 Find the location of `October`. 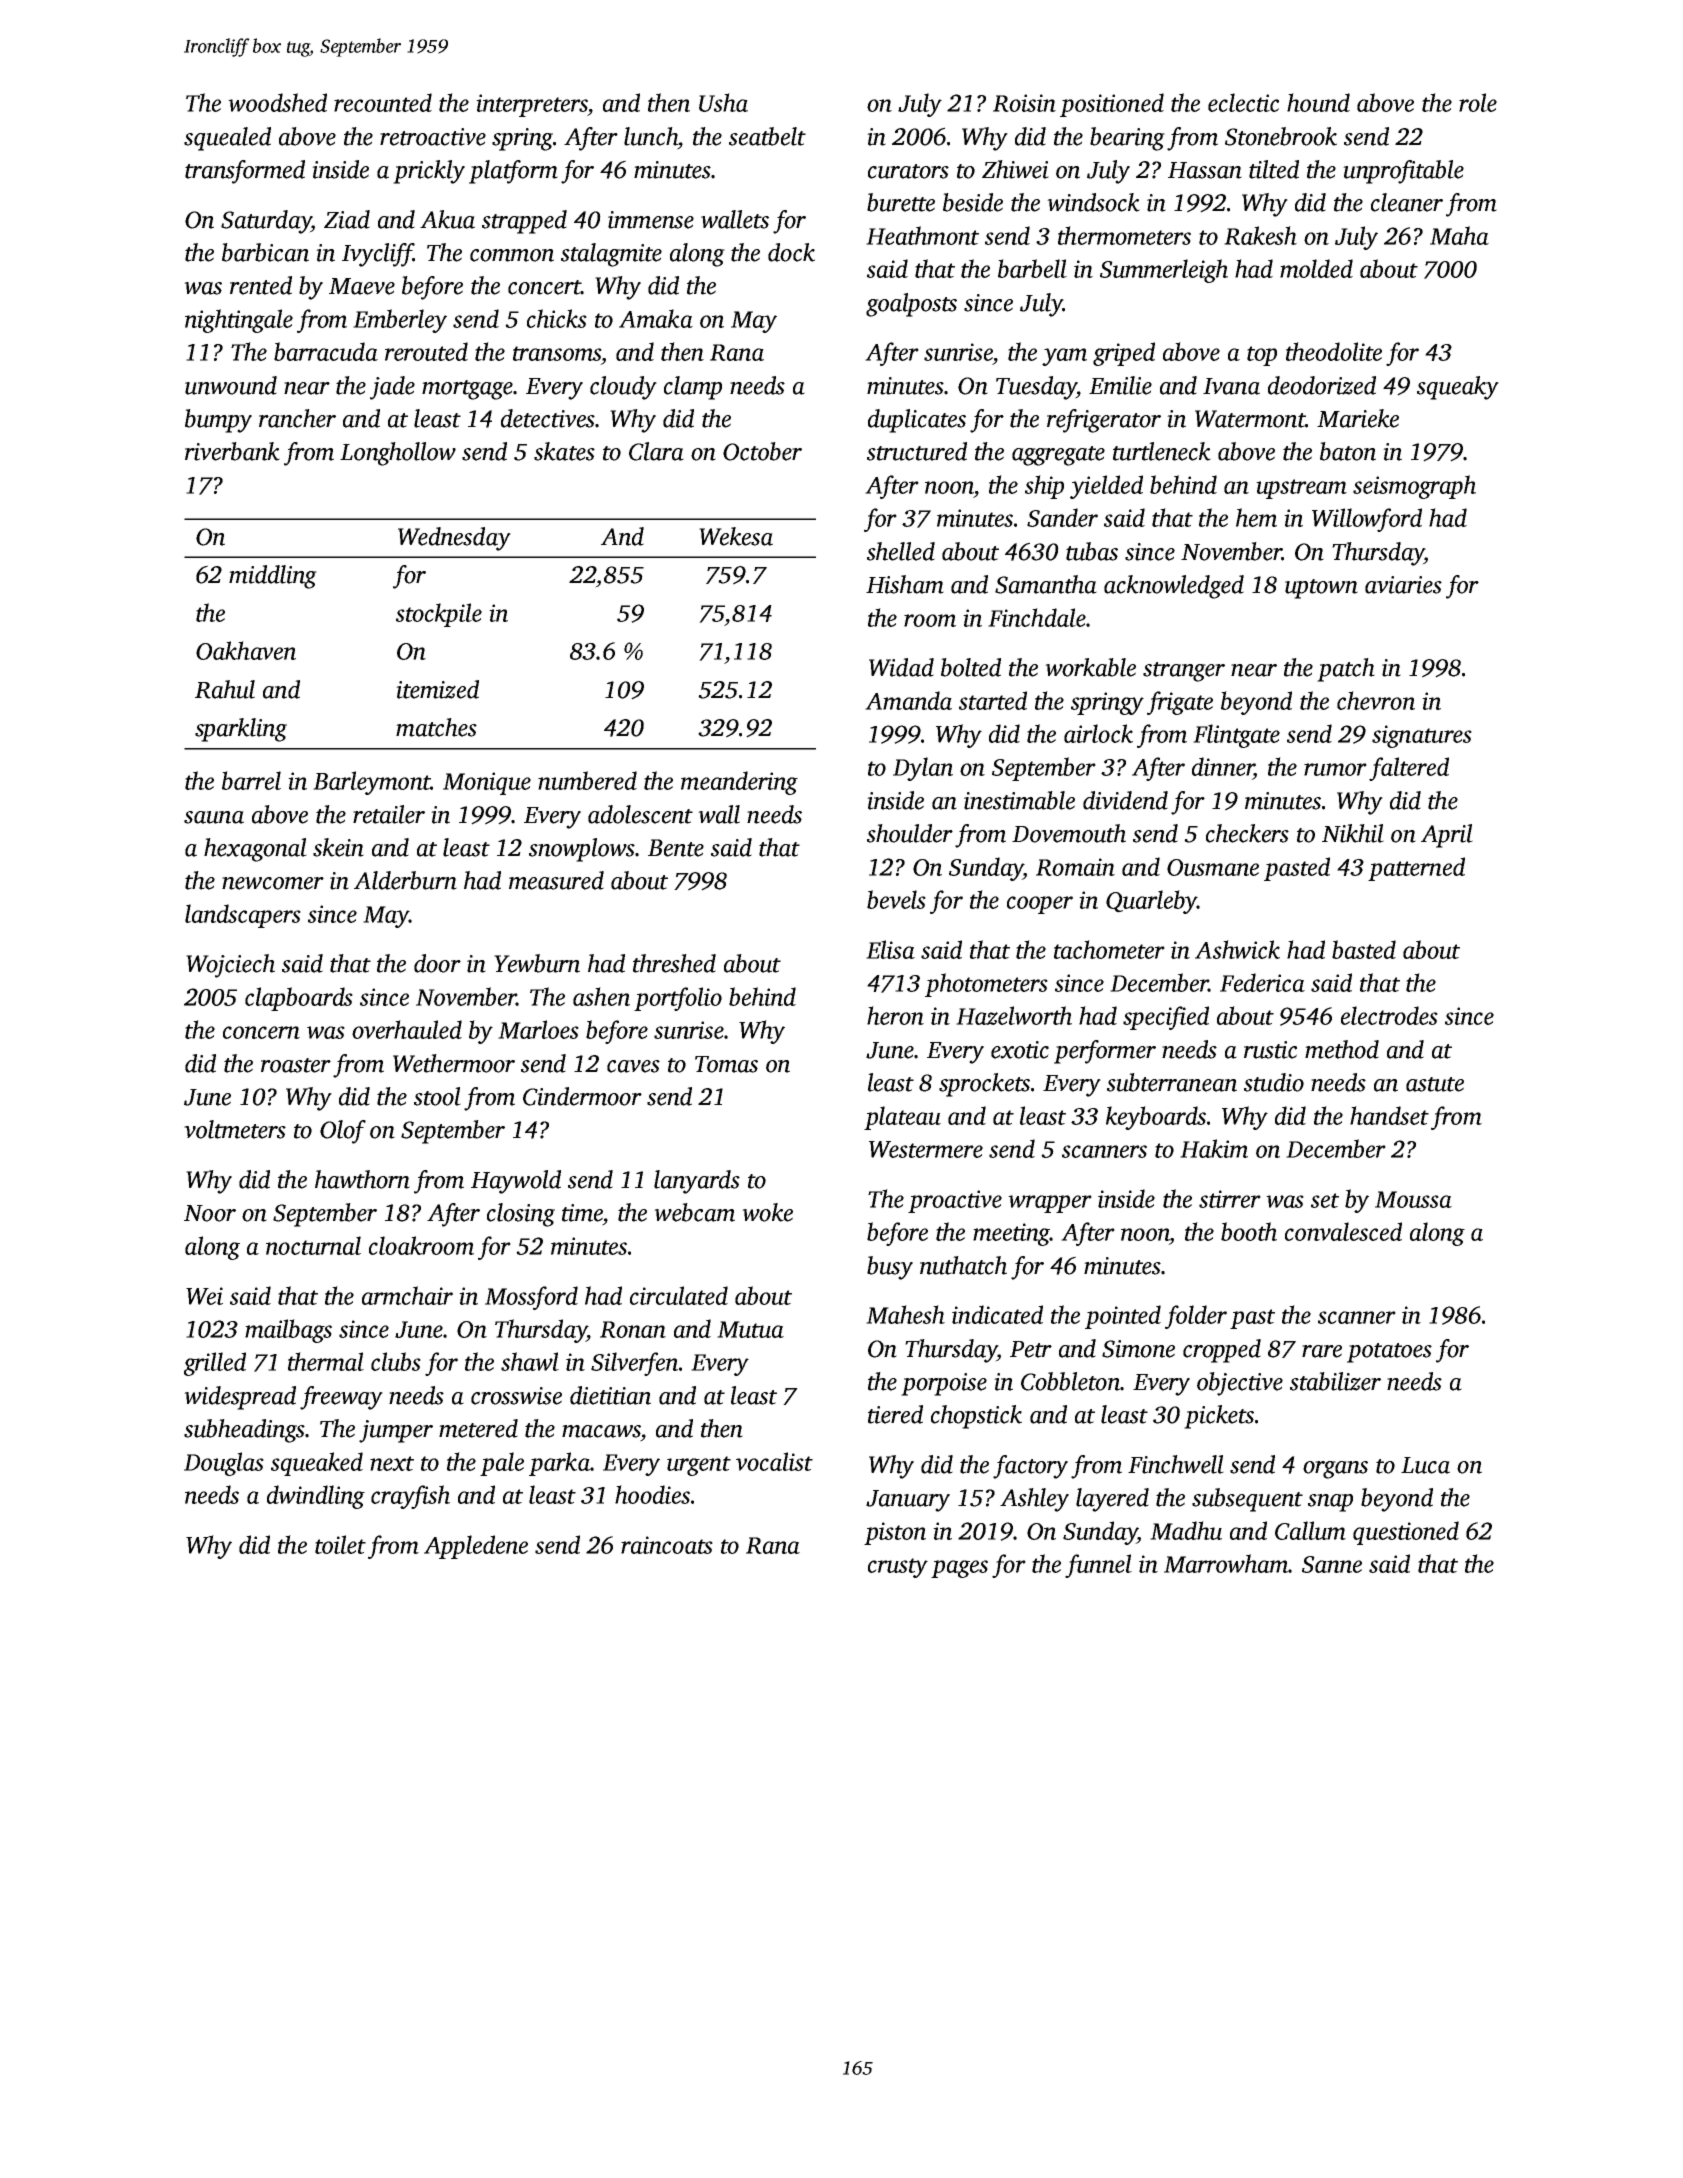

October is located at coordinates (762, 451).
